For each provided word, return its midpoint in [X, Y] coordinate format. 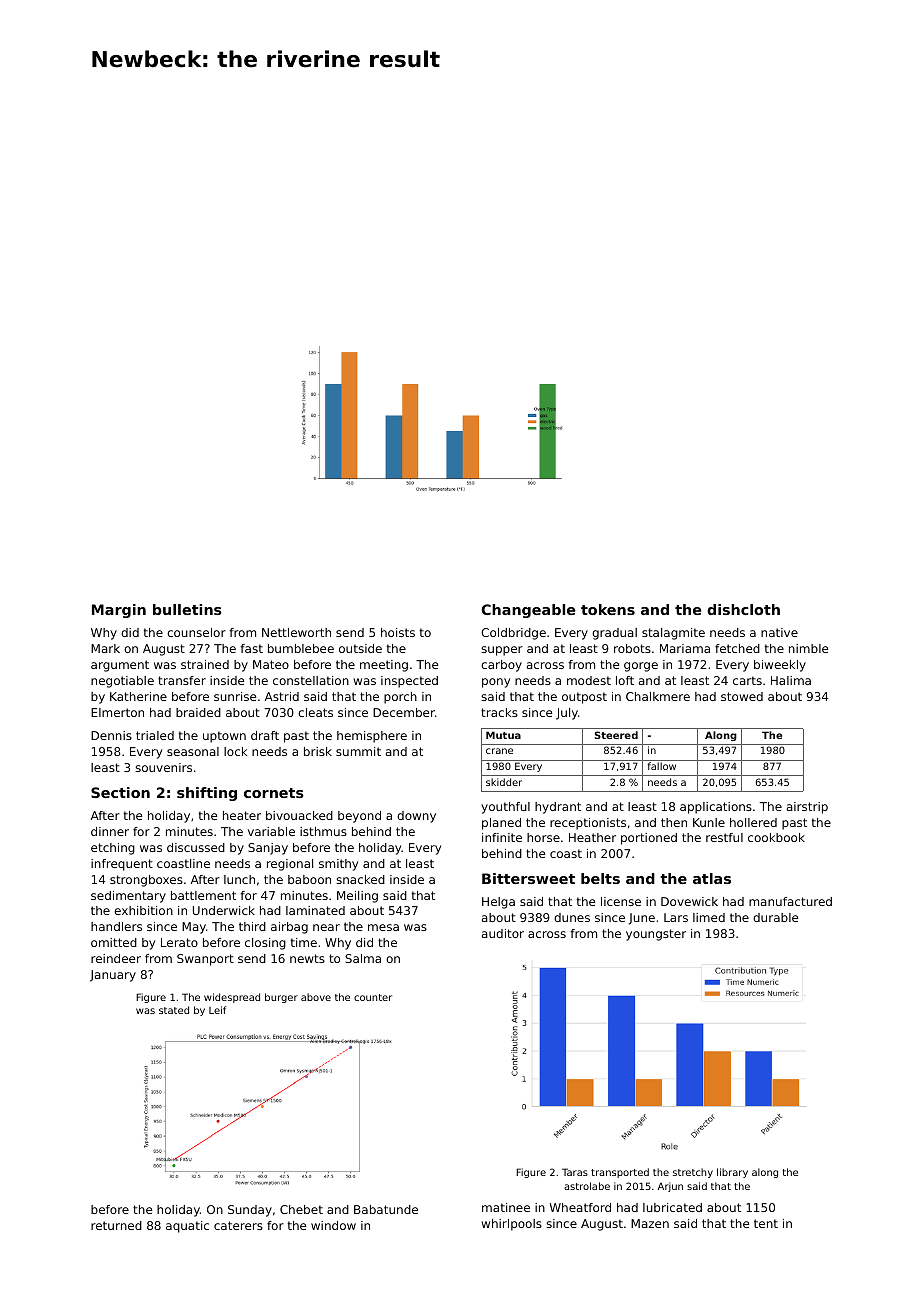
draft [265, 735]
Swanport [205, 960]
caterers [238, 1225]
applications [716, 808]
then [674, 822]
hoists [398, 632]
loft [625, 680]
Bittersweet [528, 878]
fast [251, 648]
